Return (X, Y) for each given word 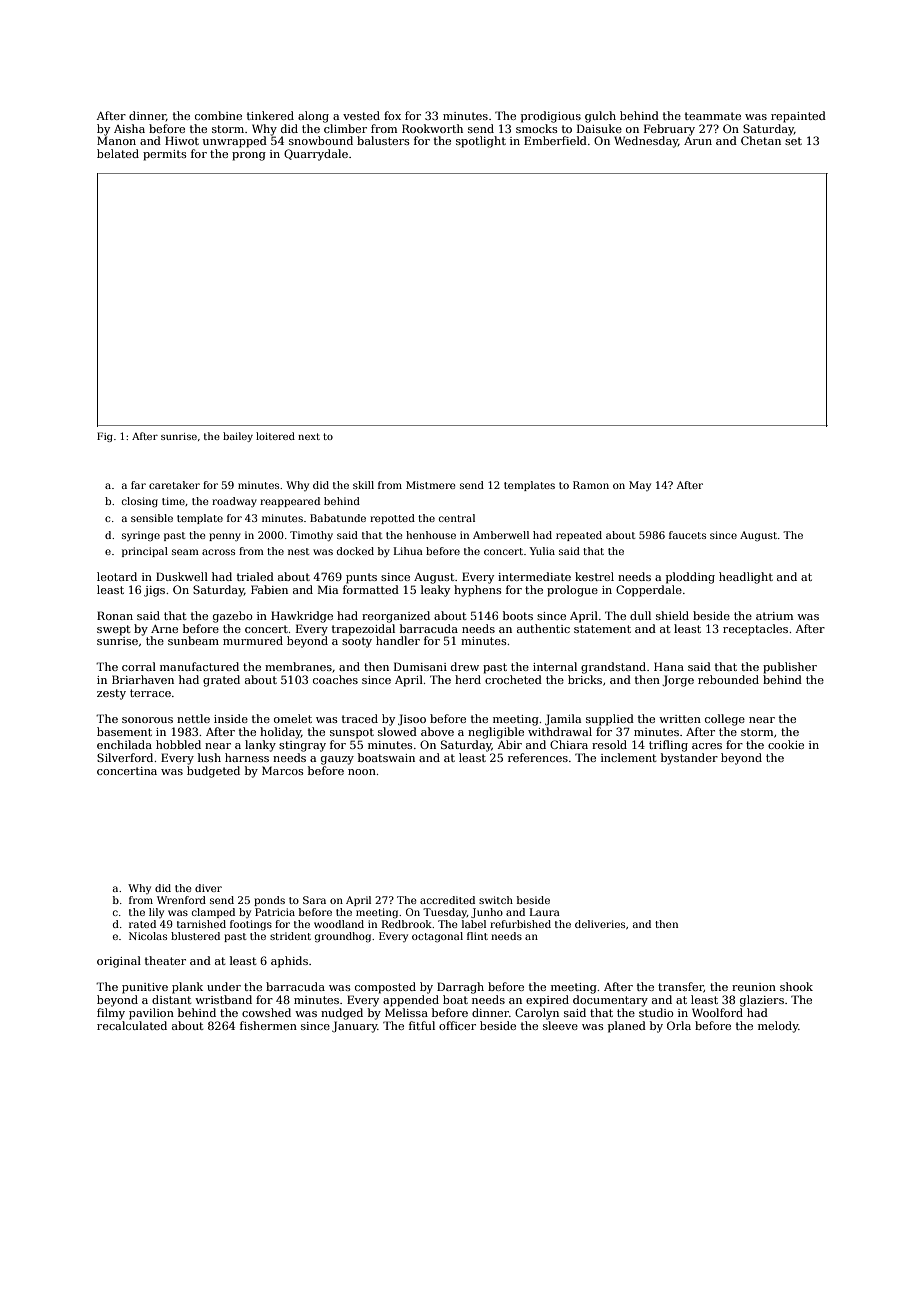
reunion (754, 987)
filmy (111, 1014)
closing (140, 502)
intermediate (534, 576)
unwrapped (235, 142)
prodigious (551, 117)
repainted (798, 117)
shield (672, 615)
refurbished (520, 924)
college (725, 720)
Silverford (125, 757)
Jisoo (412, 720)
